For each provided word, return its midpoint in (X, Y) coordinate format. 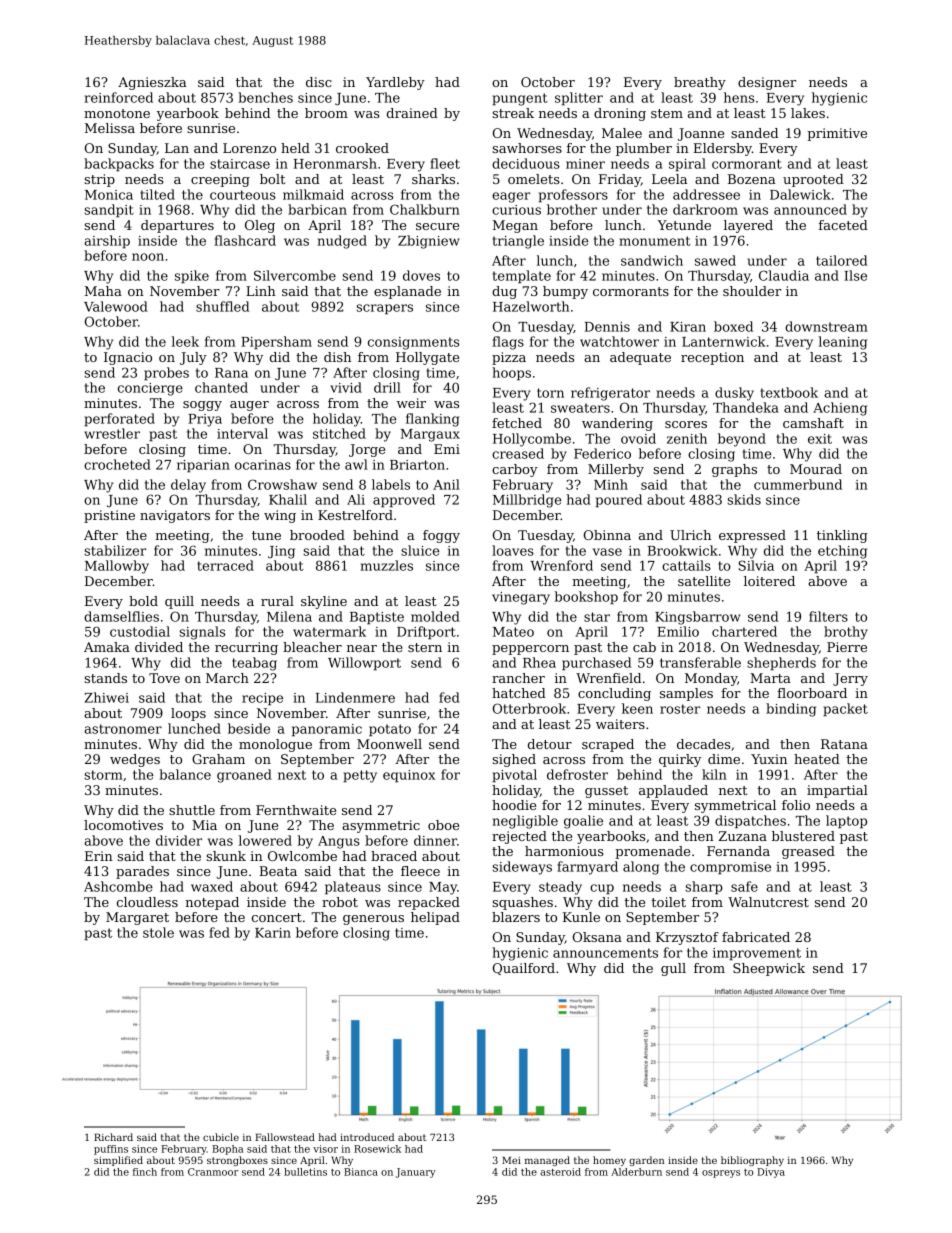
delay (188, 486)
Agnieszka (152, 83)
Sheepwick (769, 969)
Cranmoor (213, 1172)
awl (356, 464)
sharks (433, 179)
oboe (443, 825)
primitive (837, 134)
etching (842, 552)
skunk (226, 856)
